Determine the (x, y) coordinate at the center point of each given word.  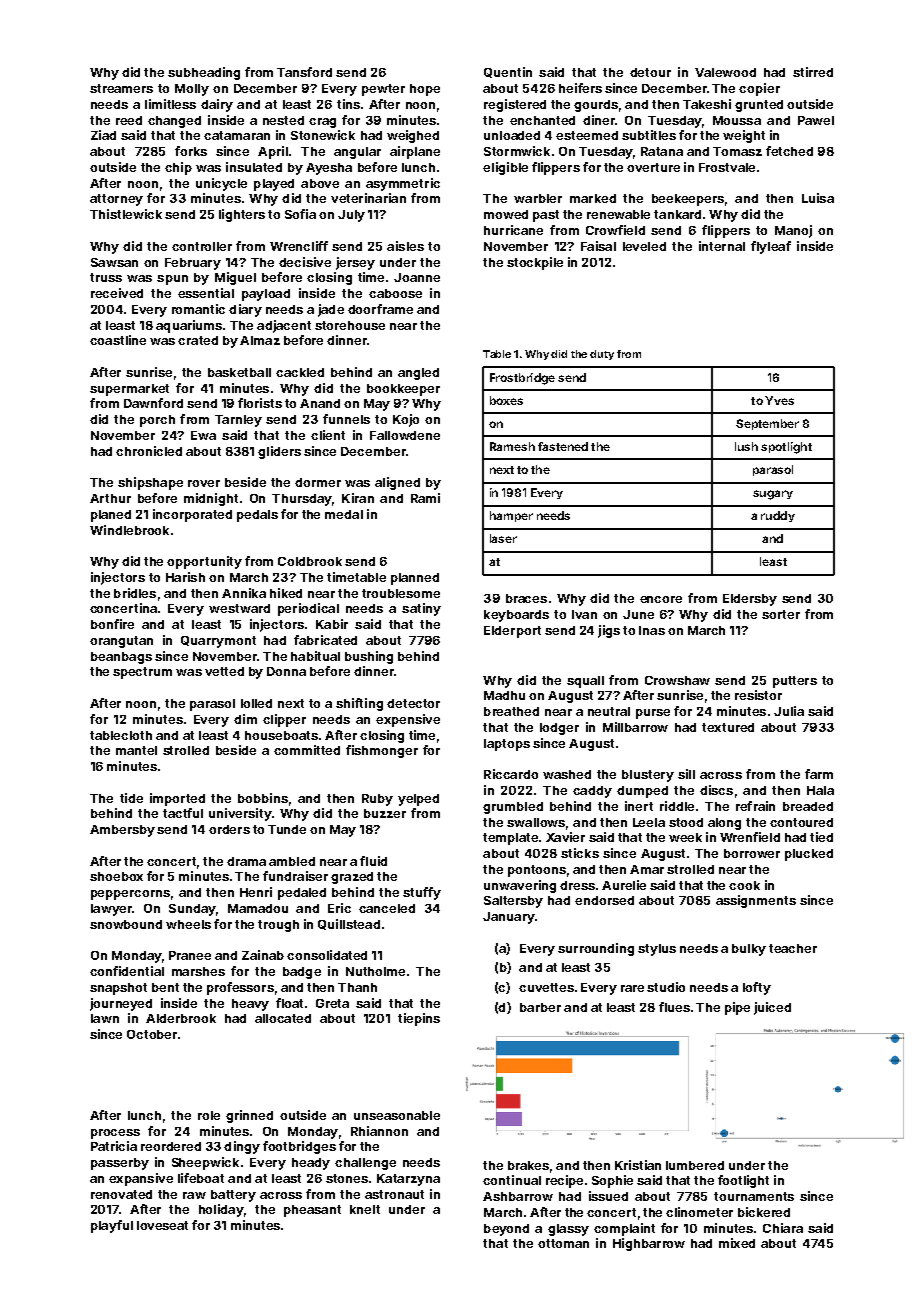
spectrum (142, 673)
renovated (121, 1194)
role (209, 1115)
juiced (772, 1008)
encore (661, 599)
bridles (135, 593)
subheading (204, 73)
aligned (397, 483)
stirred (813, 72)
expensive (408, 720)
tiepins (419, 1019)
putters (795, 682)
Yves (779, 400)
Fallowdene (405, 435)
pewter (383, 90)
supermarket (129, 390)
